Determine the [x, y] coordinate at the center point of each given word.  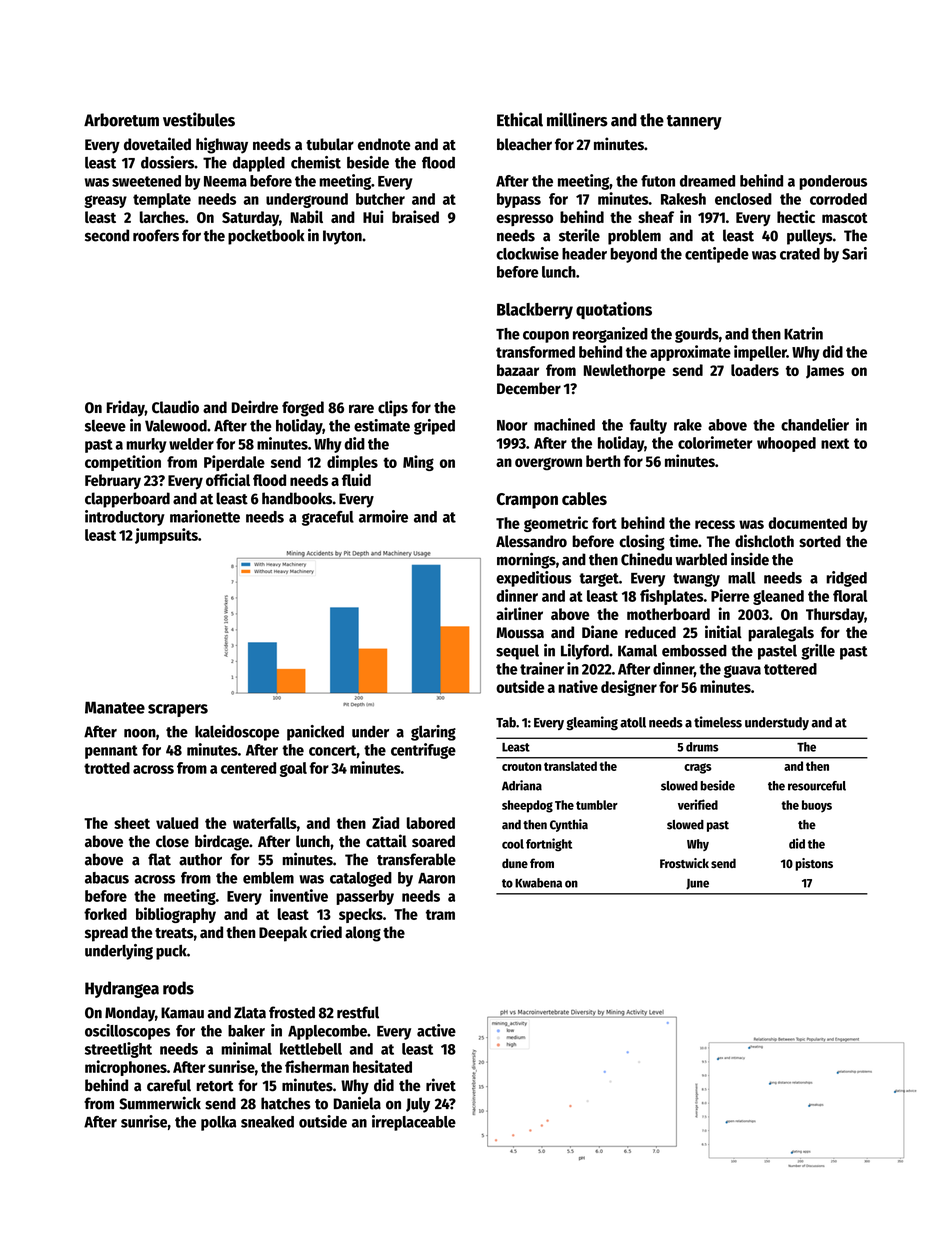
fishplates [672, 597]
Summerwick [160, 1103]
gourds [697, 335]
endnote [384, 144]
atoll [633, 722]
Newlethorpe [625, 371]
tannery [694, 122]
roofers [156, 235]
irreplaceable [414, 1123]
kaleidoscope [237, 733]
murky [146, 445]
